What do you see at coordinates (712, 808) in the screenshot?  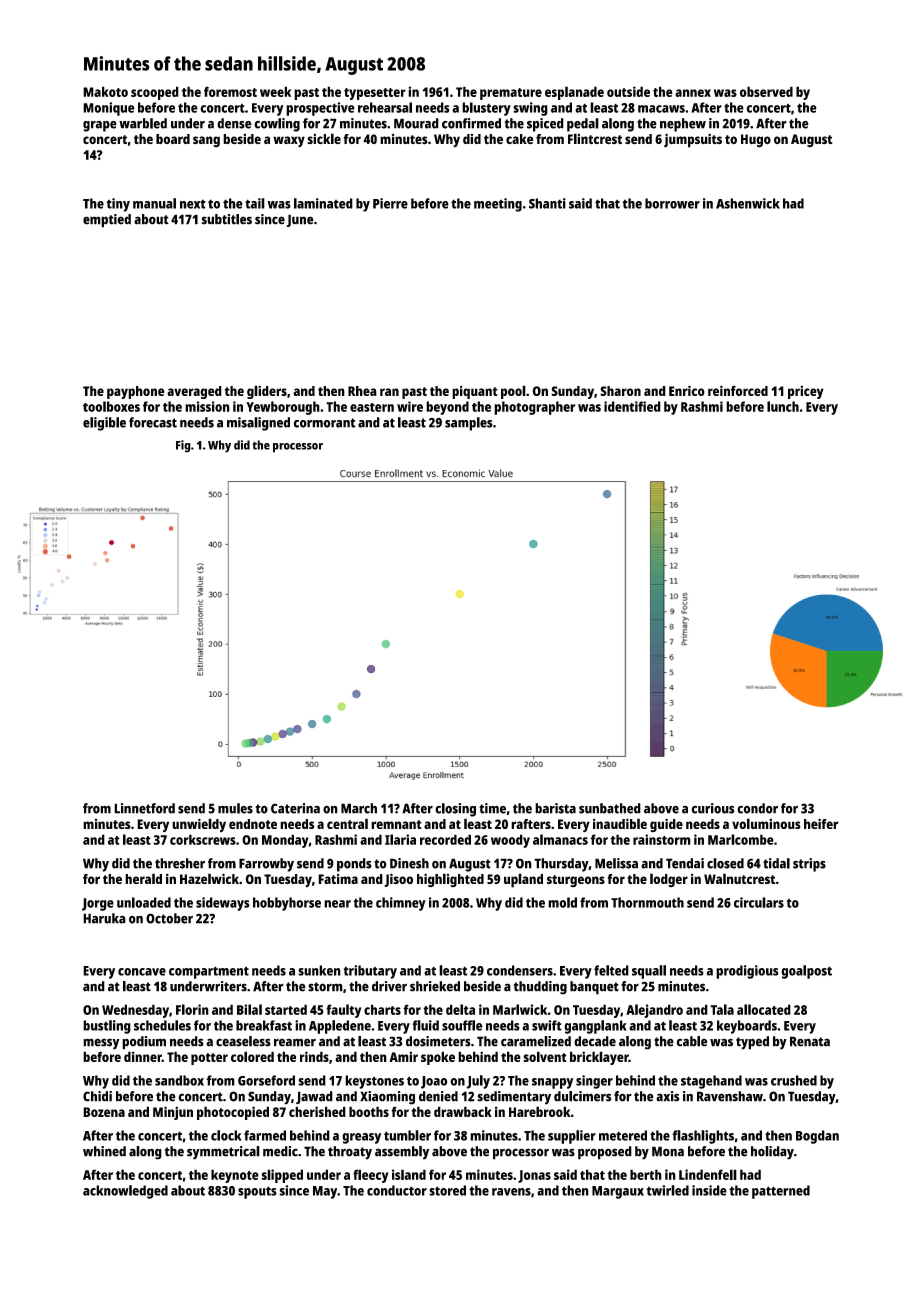 I see `curious` at bounding box center [712, 808].
